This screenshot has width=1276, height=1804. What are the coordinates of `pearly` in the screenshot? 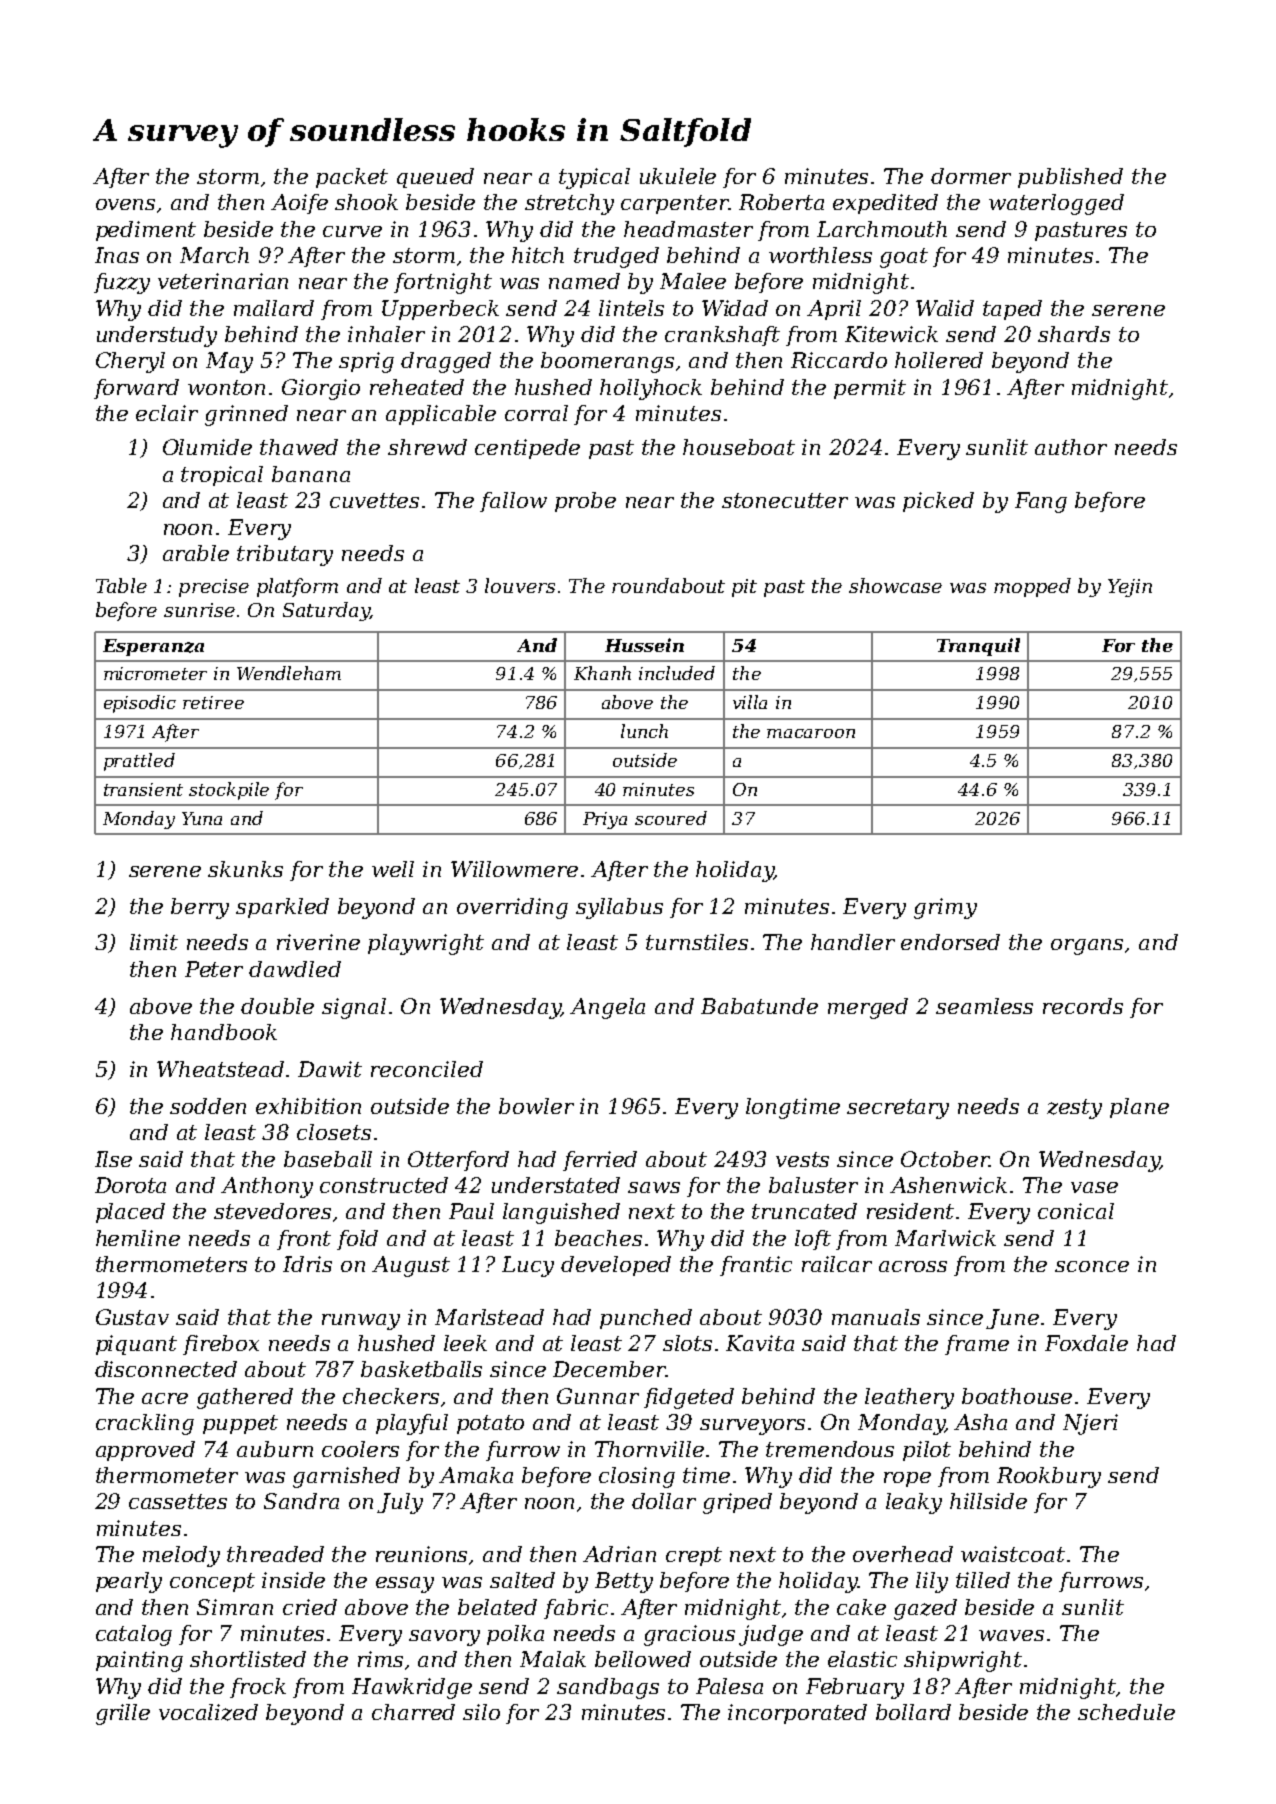 It's located at (129, 1582).
